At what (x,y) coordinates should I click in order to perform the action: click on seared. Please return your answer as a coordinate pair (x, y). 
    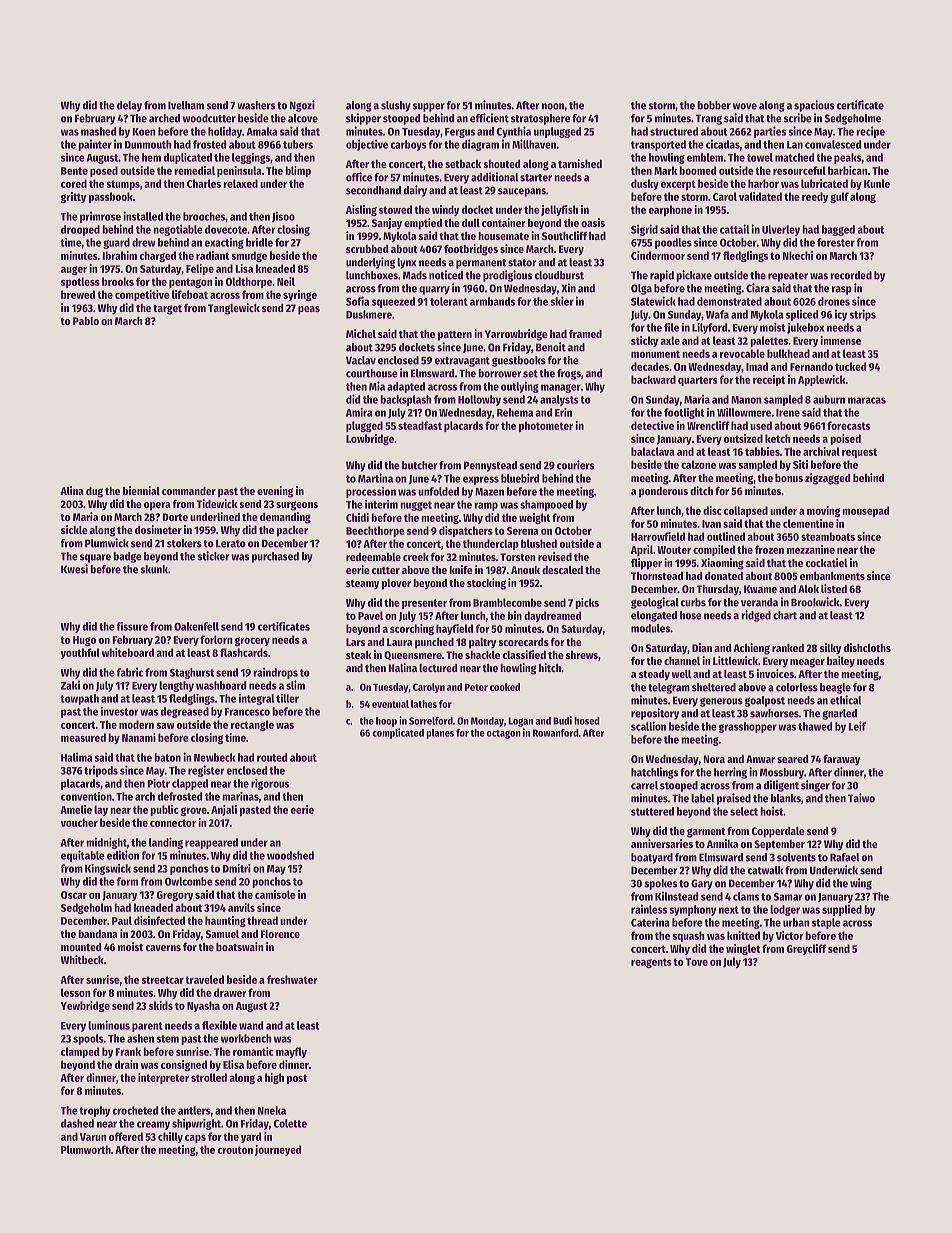
    Looking at the image, I should click on (792, 759).
